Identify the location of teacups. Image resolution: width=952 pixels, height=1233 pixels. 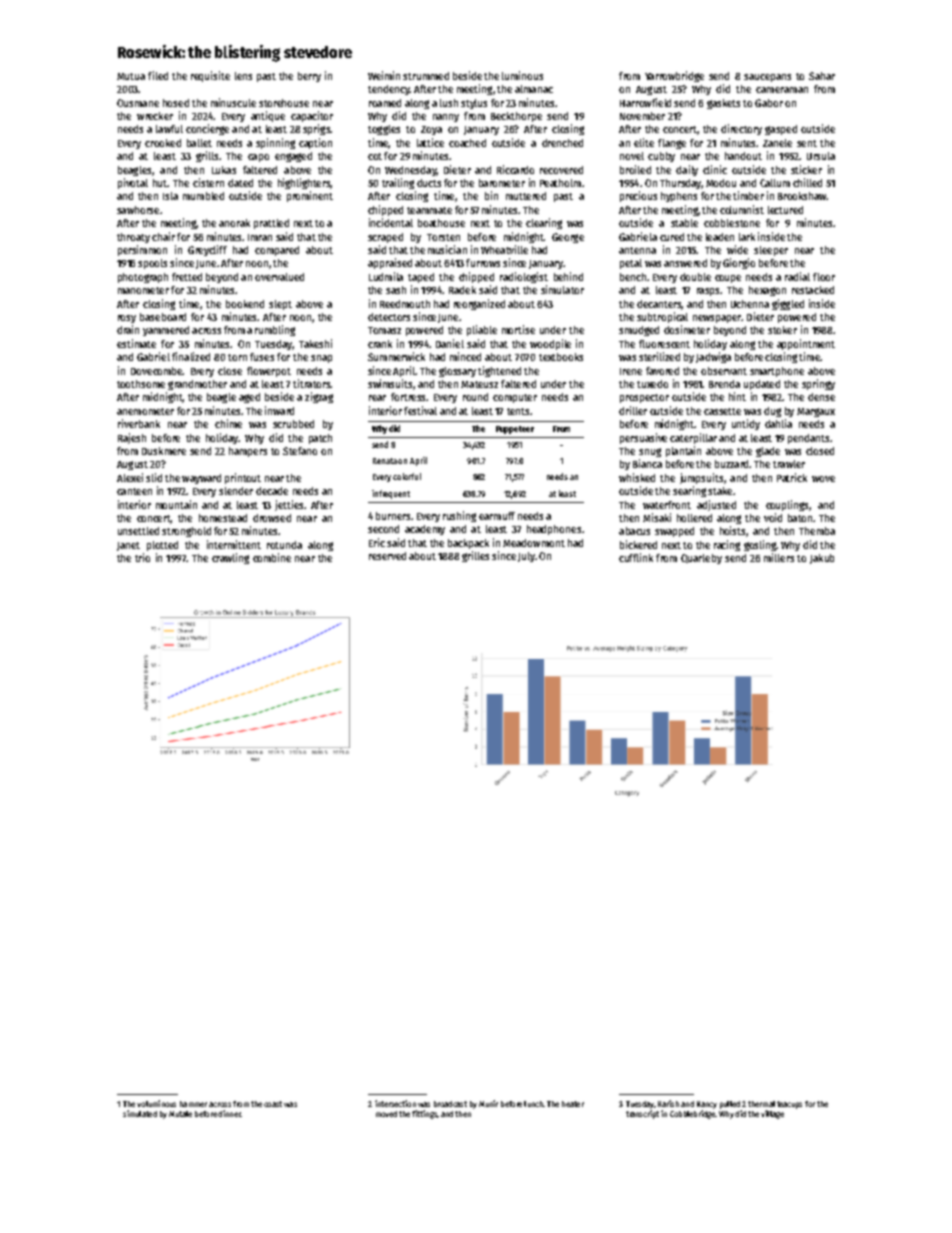
(789, 1105).
